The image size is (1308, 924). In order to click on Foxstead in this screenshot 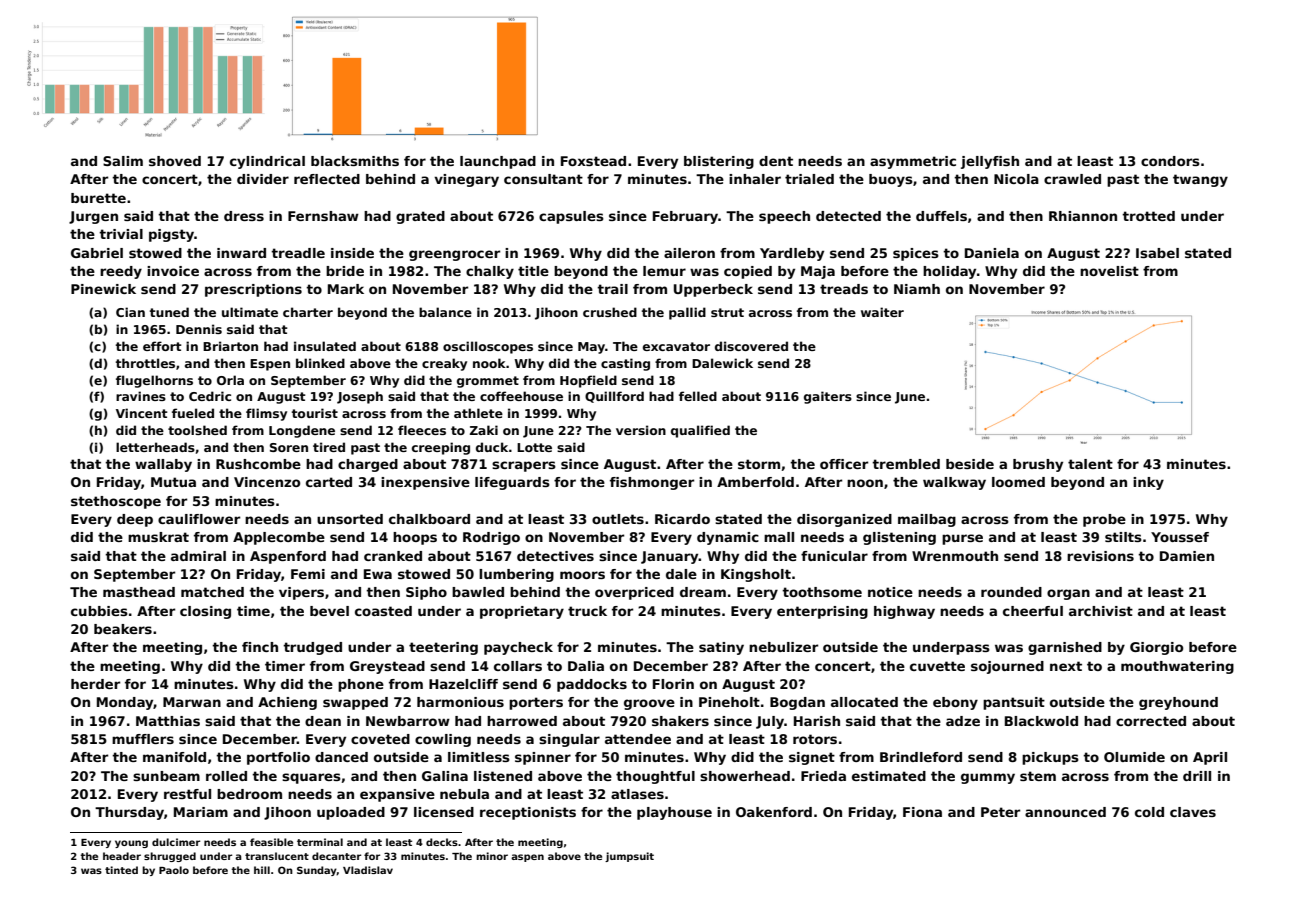, I will do `click(593, 161)`.
